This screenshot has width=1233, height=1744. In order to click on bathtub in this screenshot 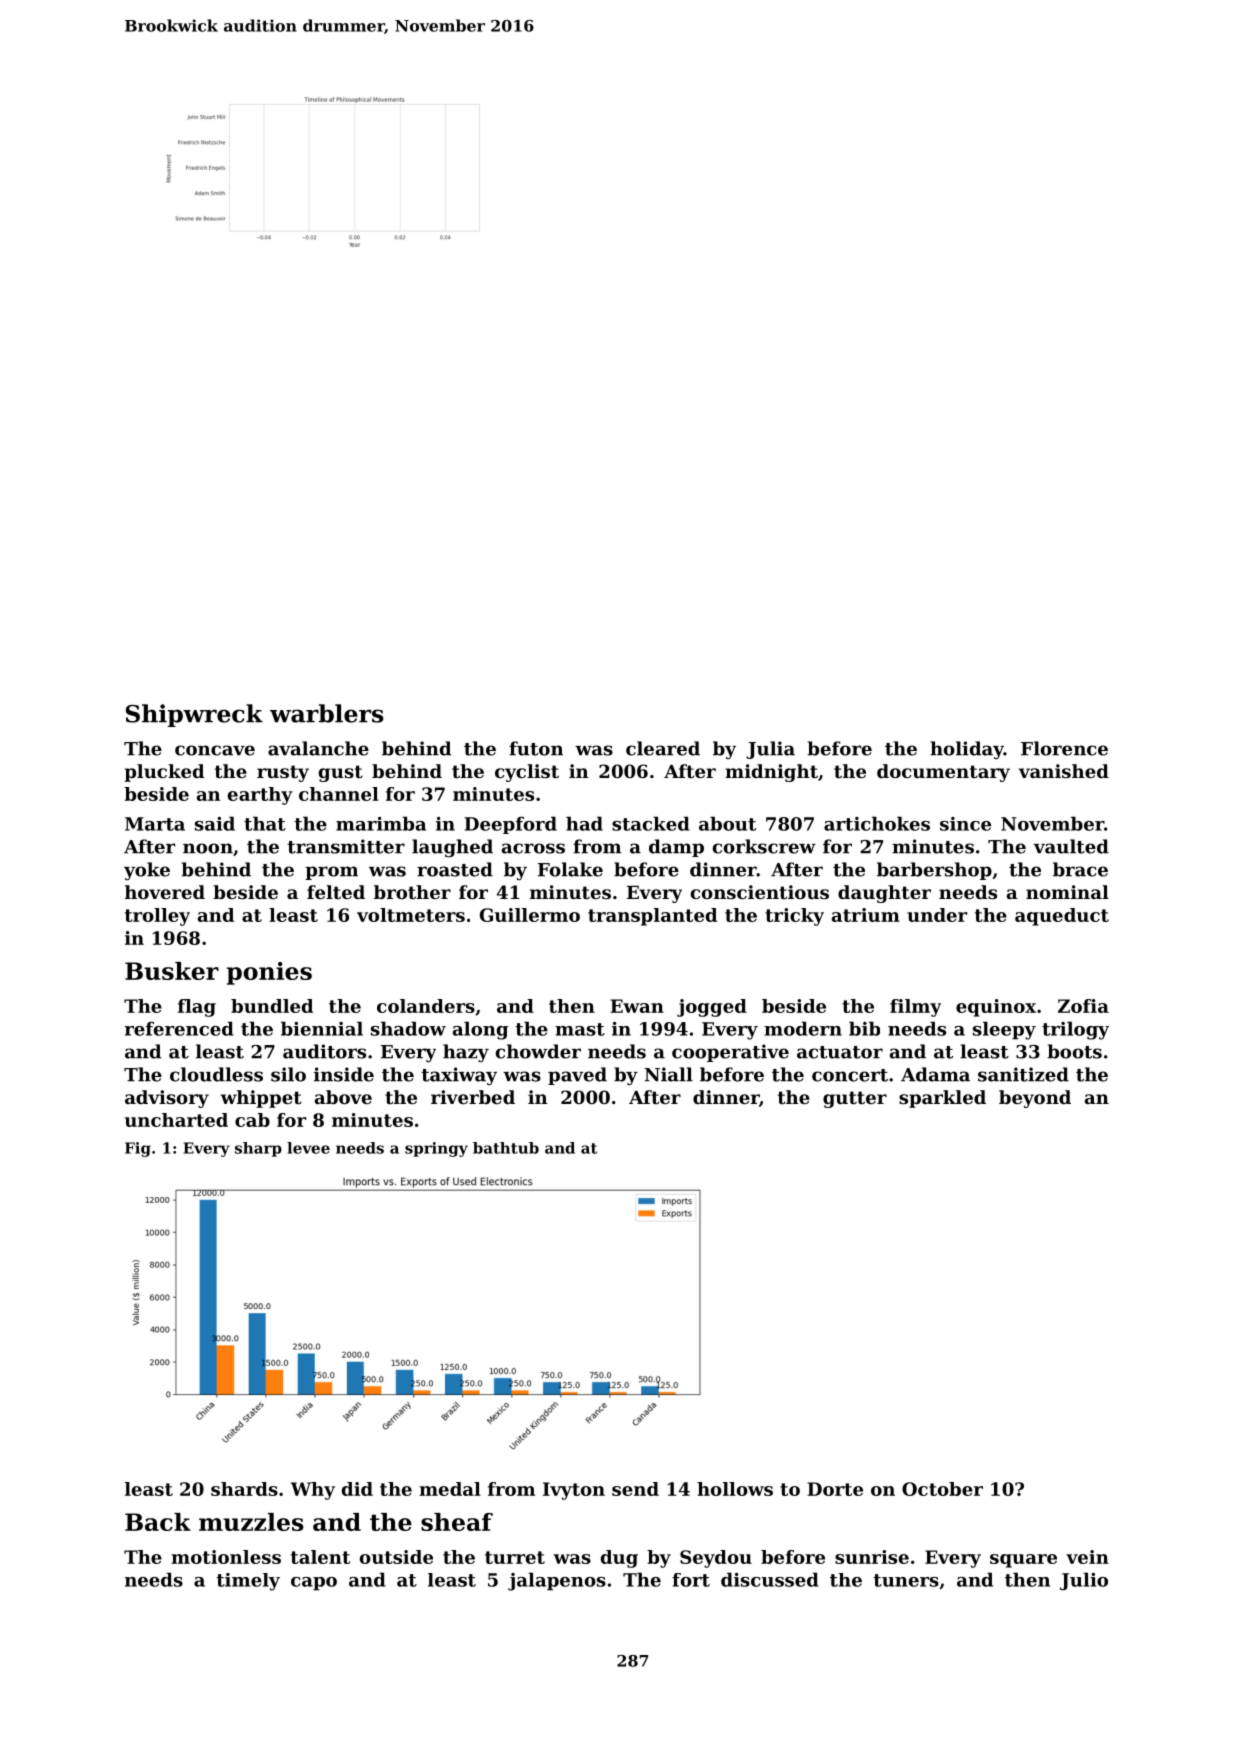, I will do `click(506, 1148)`.
